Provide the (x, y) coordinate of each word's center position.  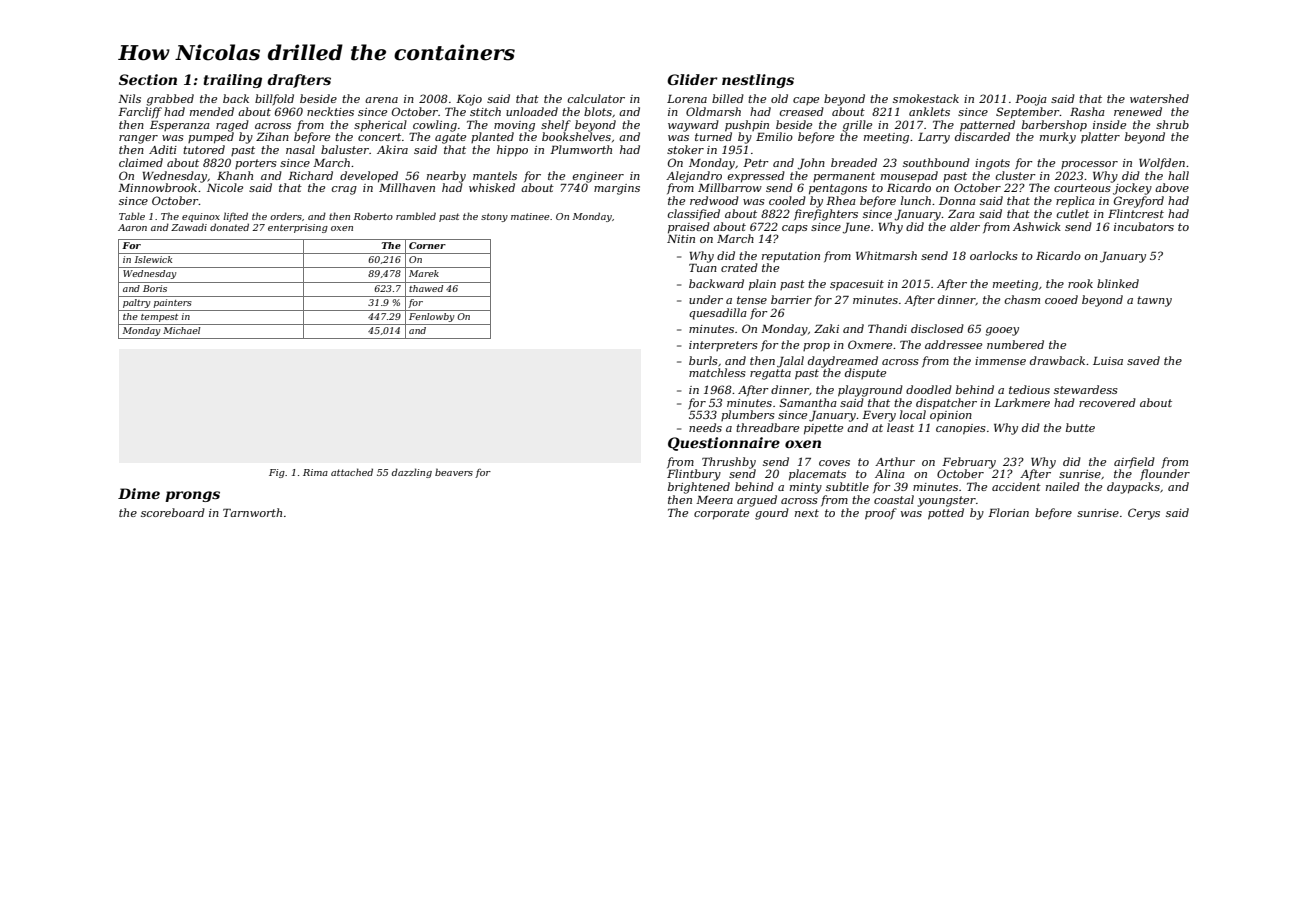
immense (1000, 361)
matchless (717, 372)
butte (1080, 427)
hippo (512, 151)
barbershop (1054, 126)
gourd (772, 514)
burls (703, 360)
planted (492, 137)
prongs (192, 496)
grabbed (170, 100)
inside (1109, 124)
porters (256, 164)
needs (705, 427)
